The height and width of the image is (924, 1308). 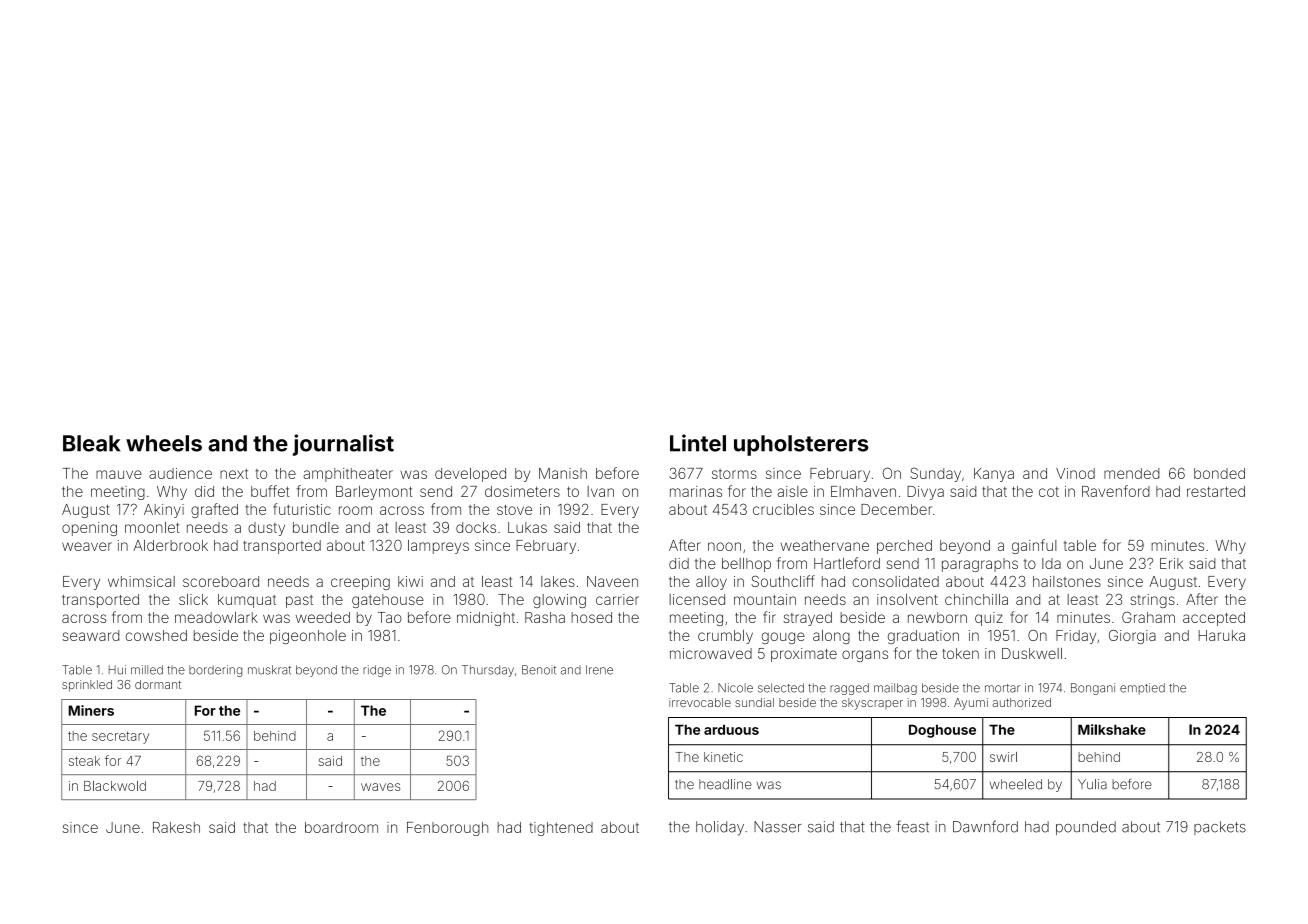 What do you see at coordinates (438, 547) in the image?
I see `lampreys` at bounding box center [438, 547].
